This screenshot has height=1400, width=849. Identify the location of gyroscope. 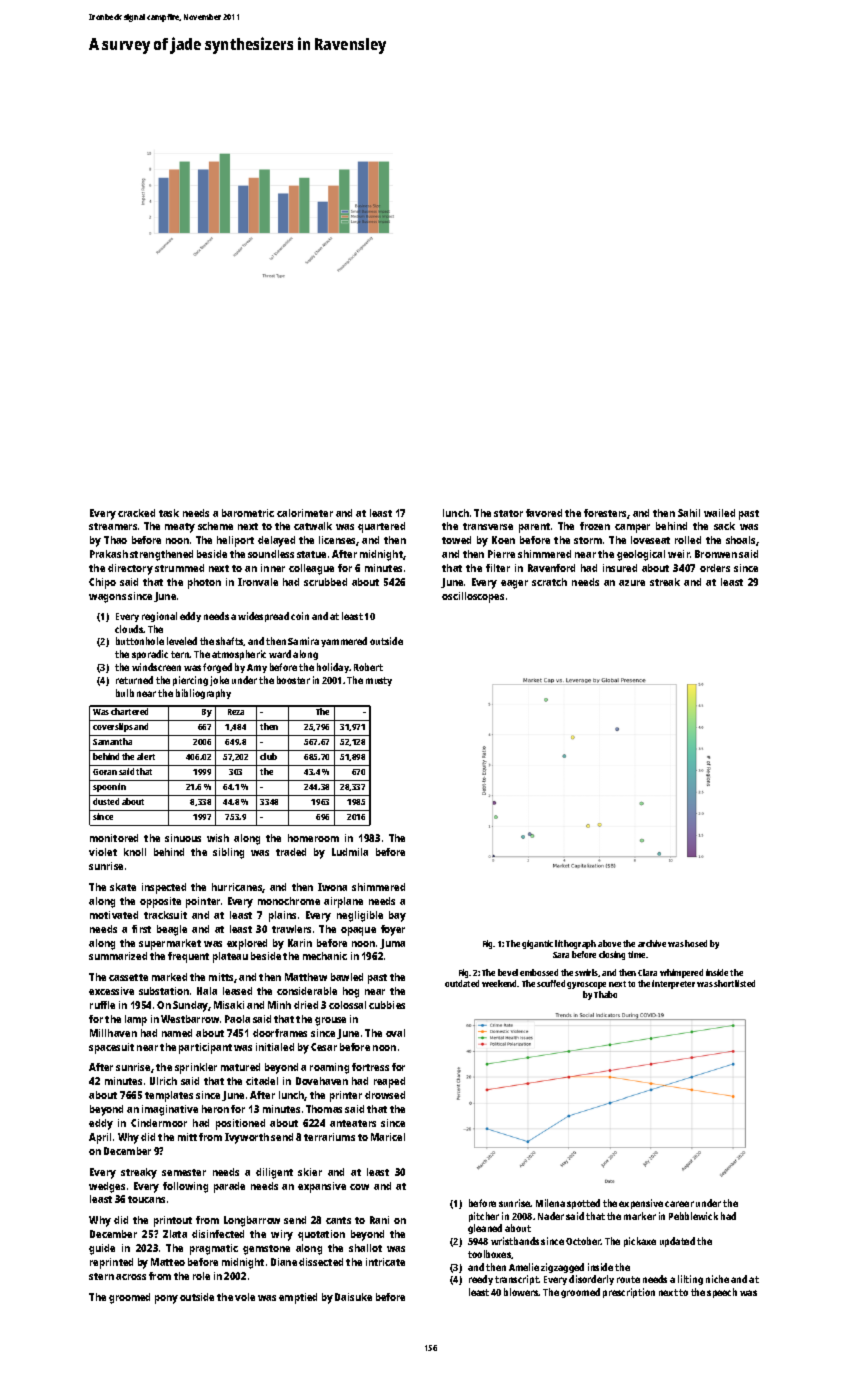
(586, 985).
